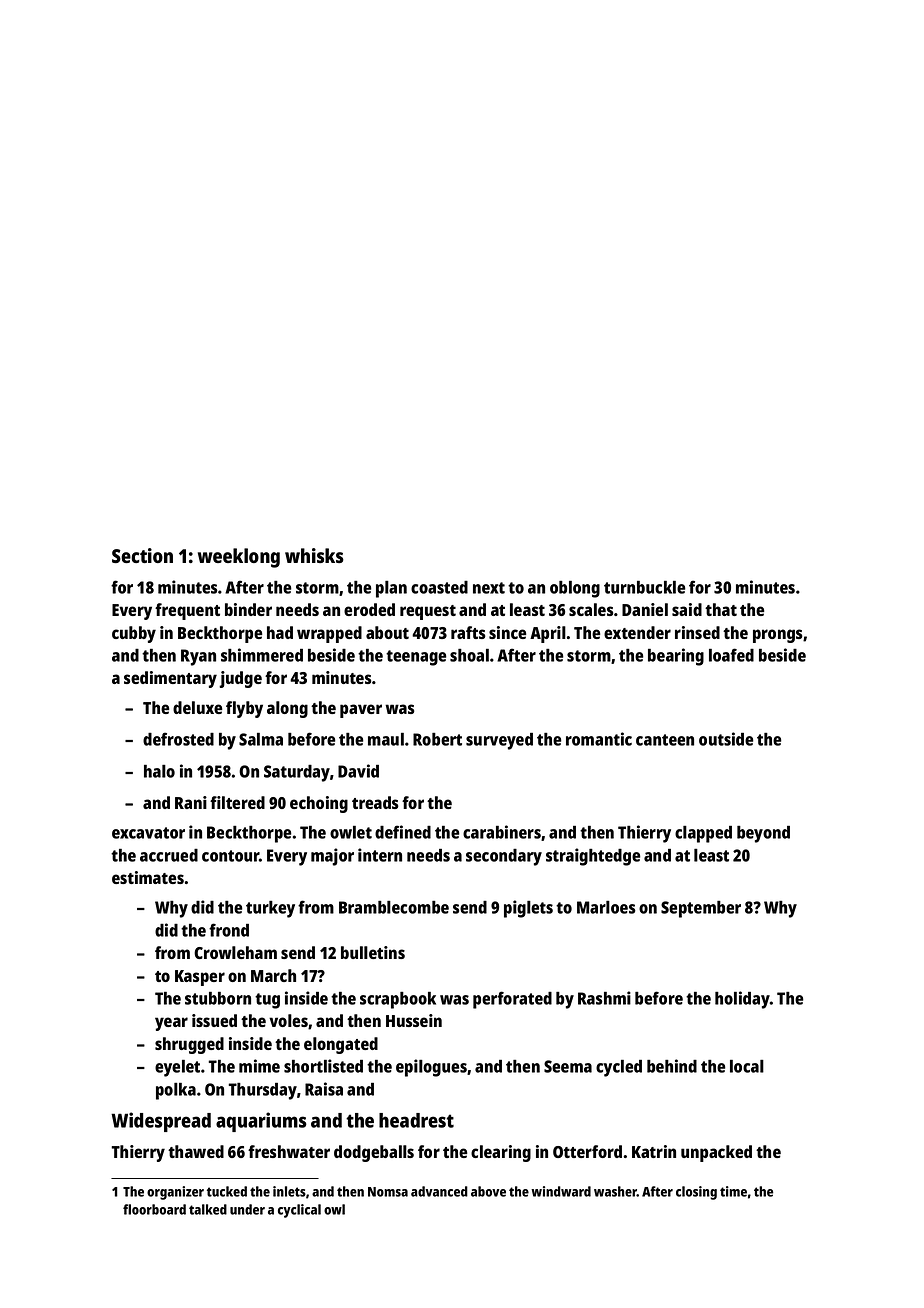  What do you see at coordinates (512, 1000) in the screenshot?
I see `perforated` at bounding box center [512, 1000].
